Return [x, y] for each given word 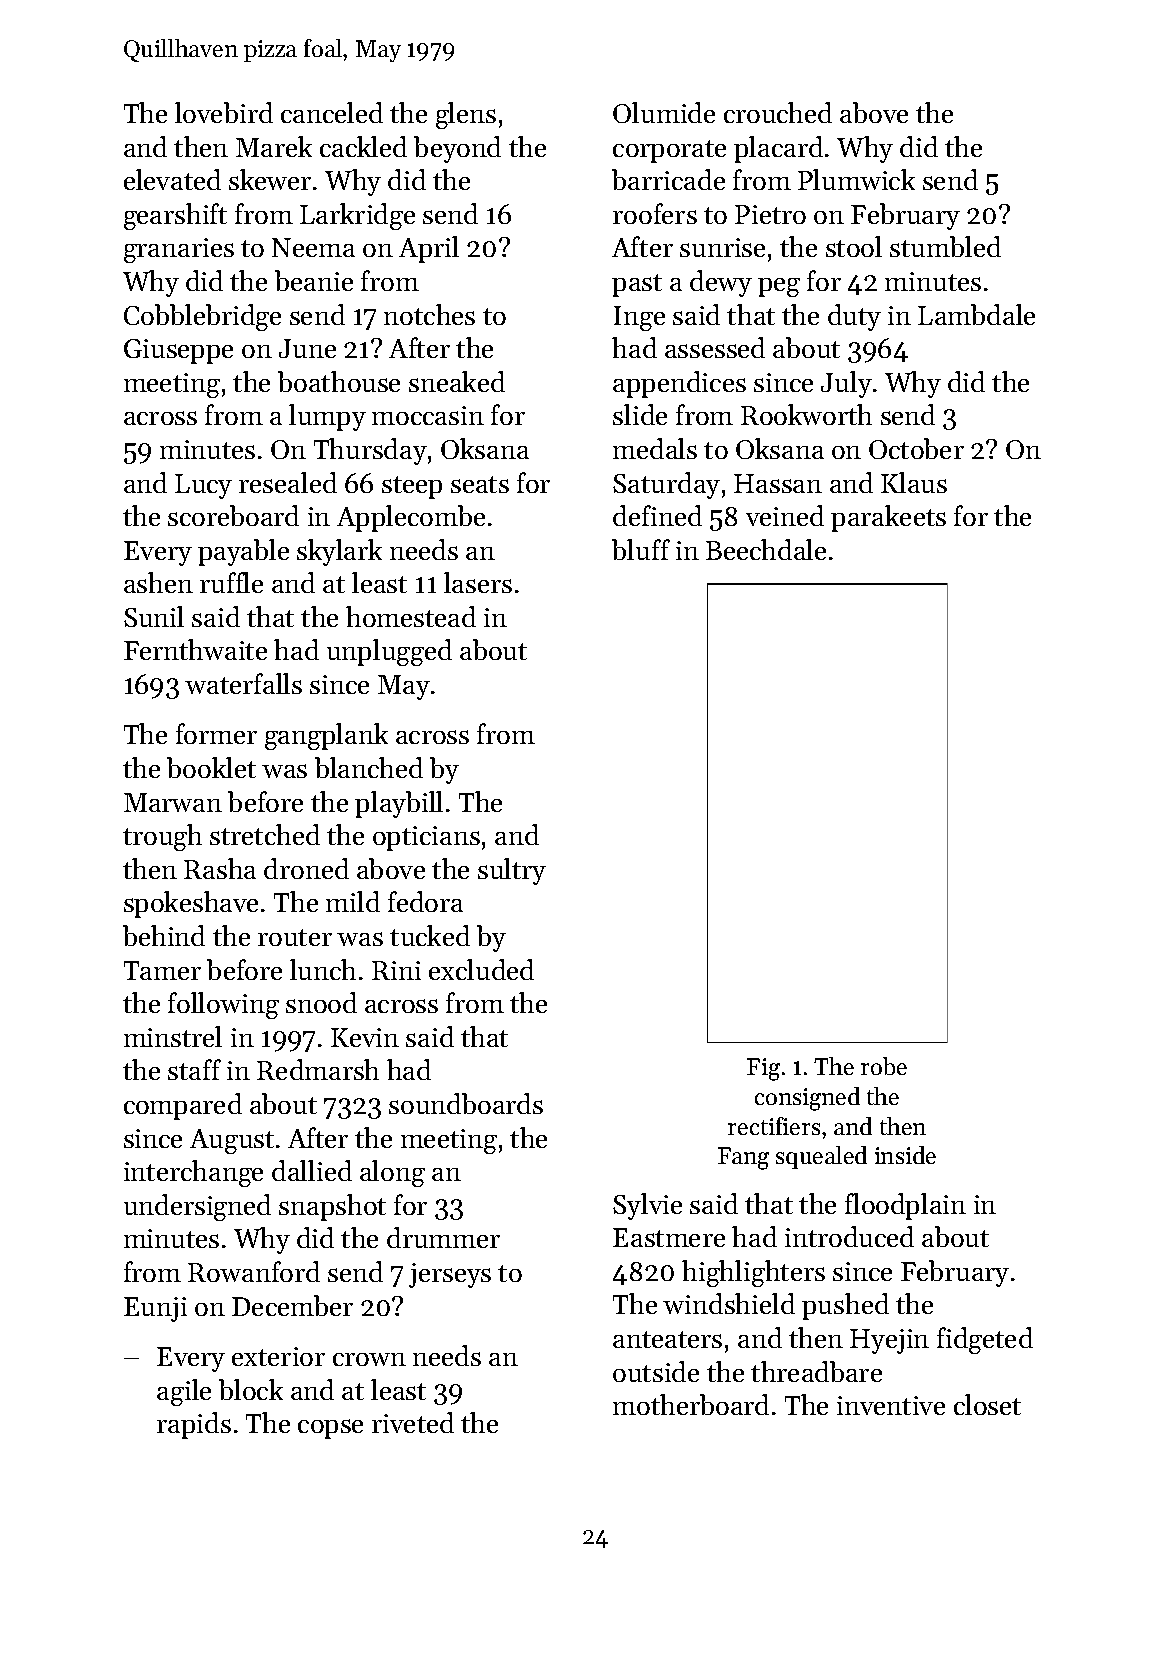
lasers [478, 582]
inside [905, 1155]
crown [369, 1359]
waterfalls [243, 683]
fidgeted [985, 1340]
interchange [193, 1173]
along [392, 1173]
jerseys [450, 1275]
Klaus [914, 482]
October [916, 448]
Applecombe [411, 518]
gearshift [175, 216]
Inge [639, 318]
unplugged [389, 652]
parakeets [888, 518]
